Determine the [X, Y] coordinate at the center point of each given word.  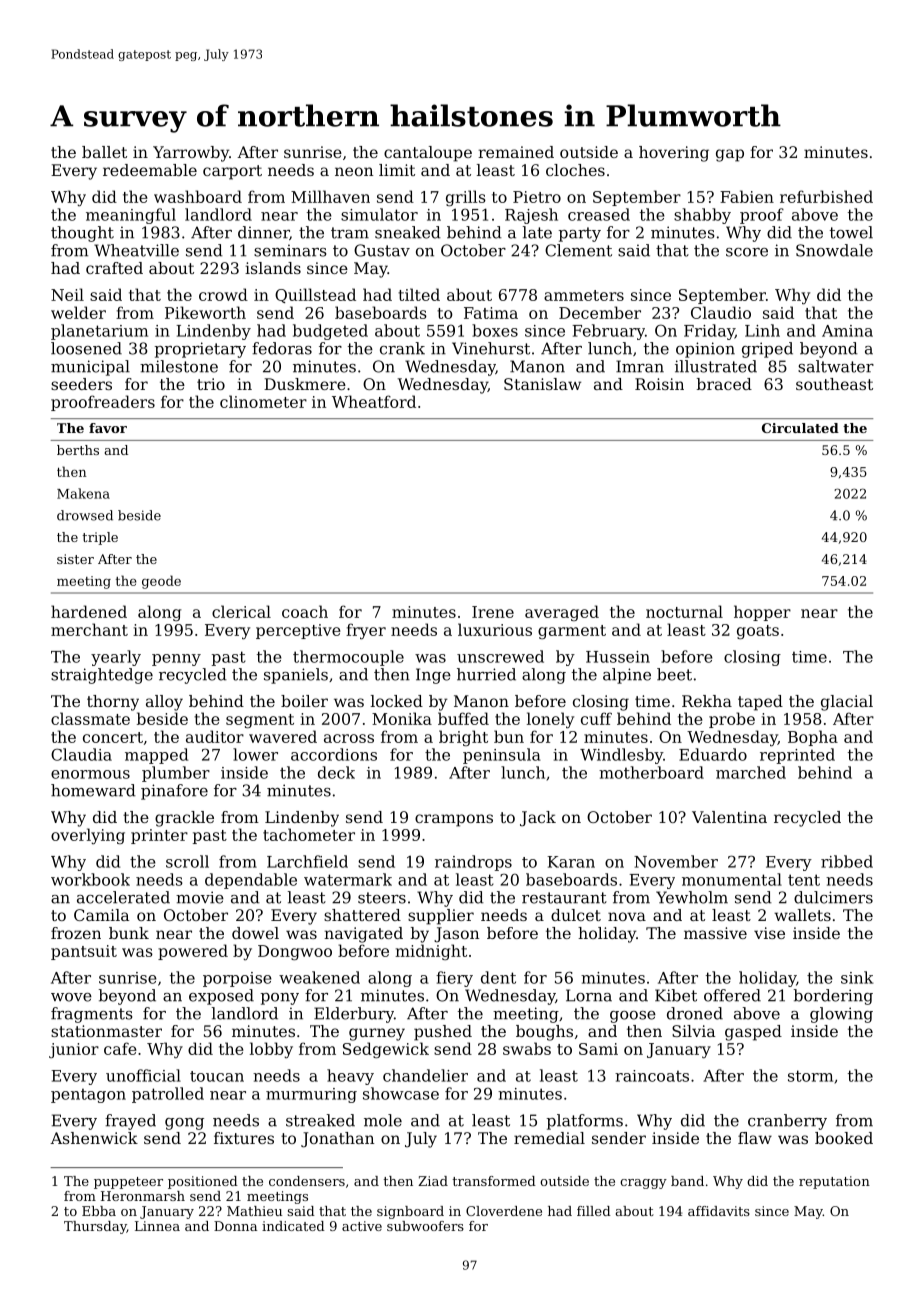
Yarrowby [191, 154]
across [349, 738]
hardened [89, 611]
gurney [377, 1034]
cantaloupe [428, 154]
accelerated [123, 897]
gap [730, 155]
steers [382, 898]
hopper [762, 613]
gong [184, 1124]
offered [732, 995]
